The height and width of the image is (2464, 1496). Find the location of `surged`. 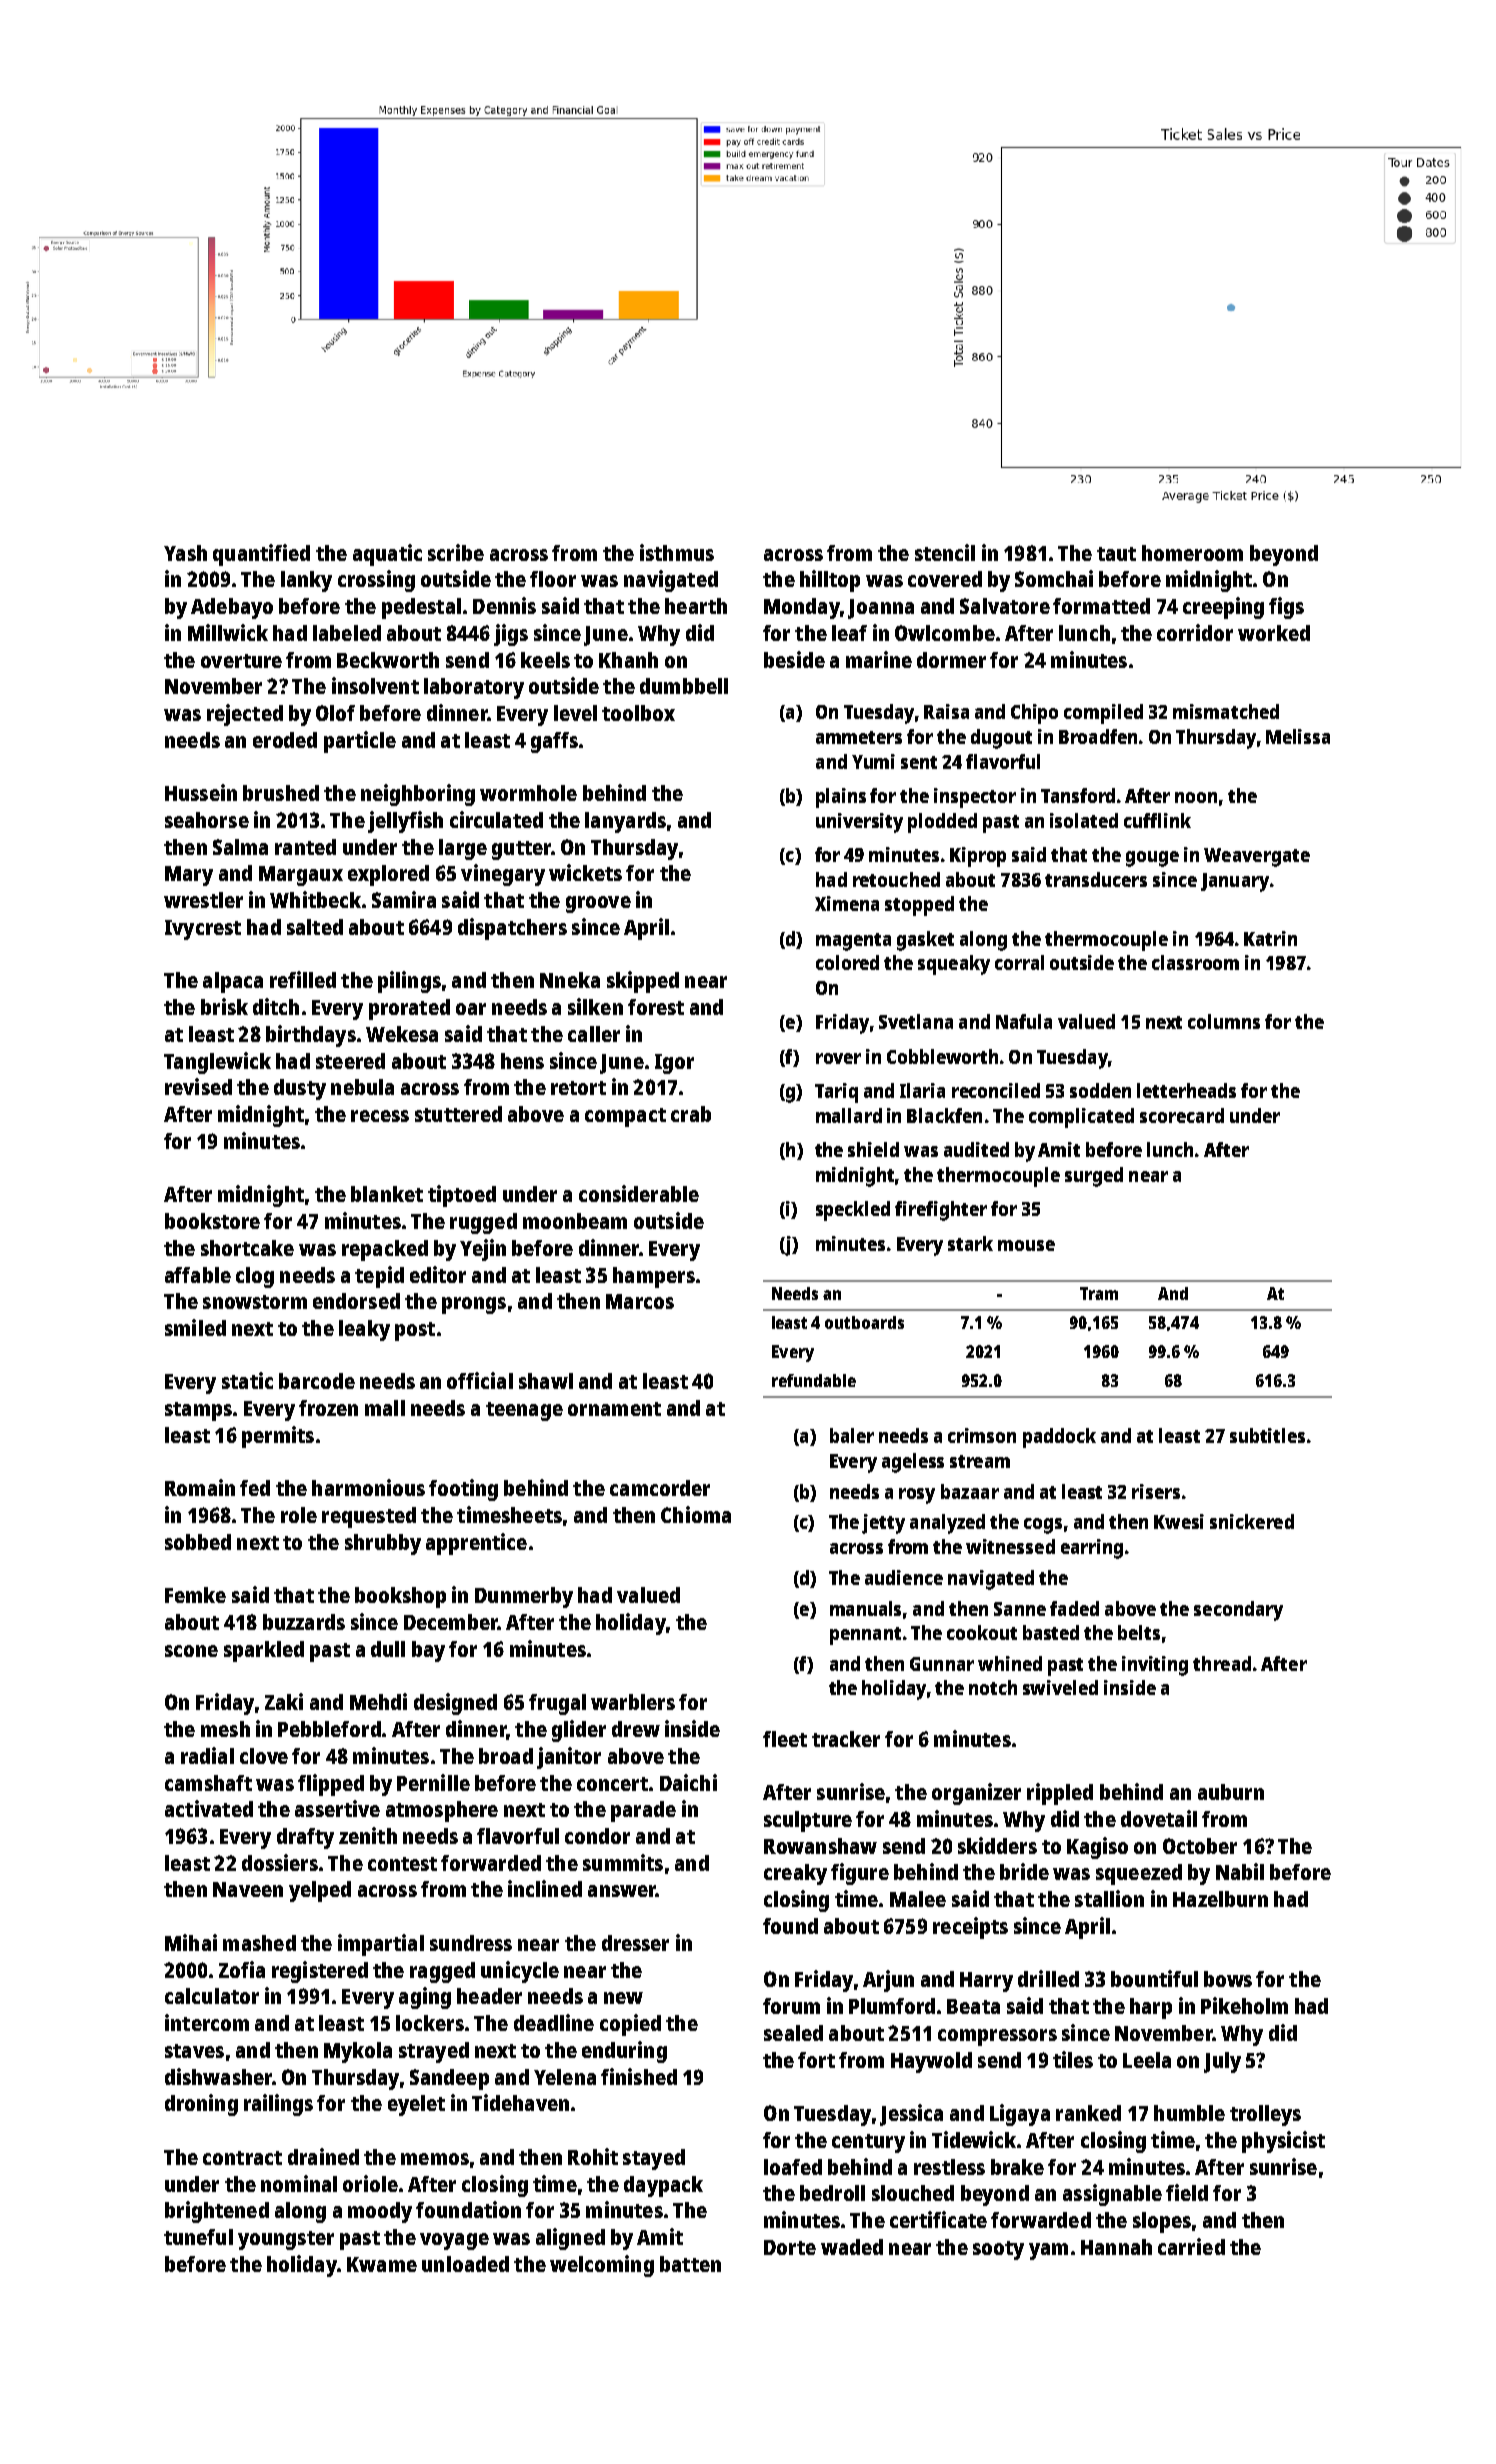

surged is located at coordinates (1094, 1177).
